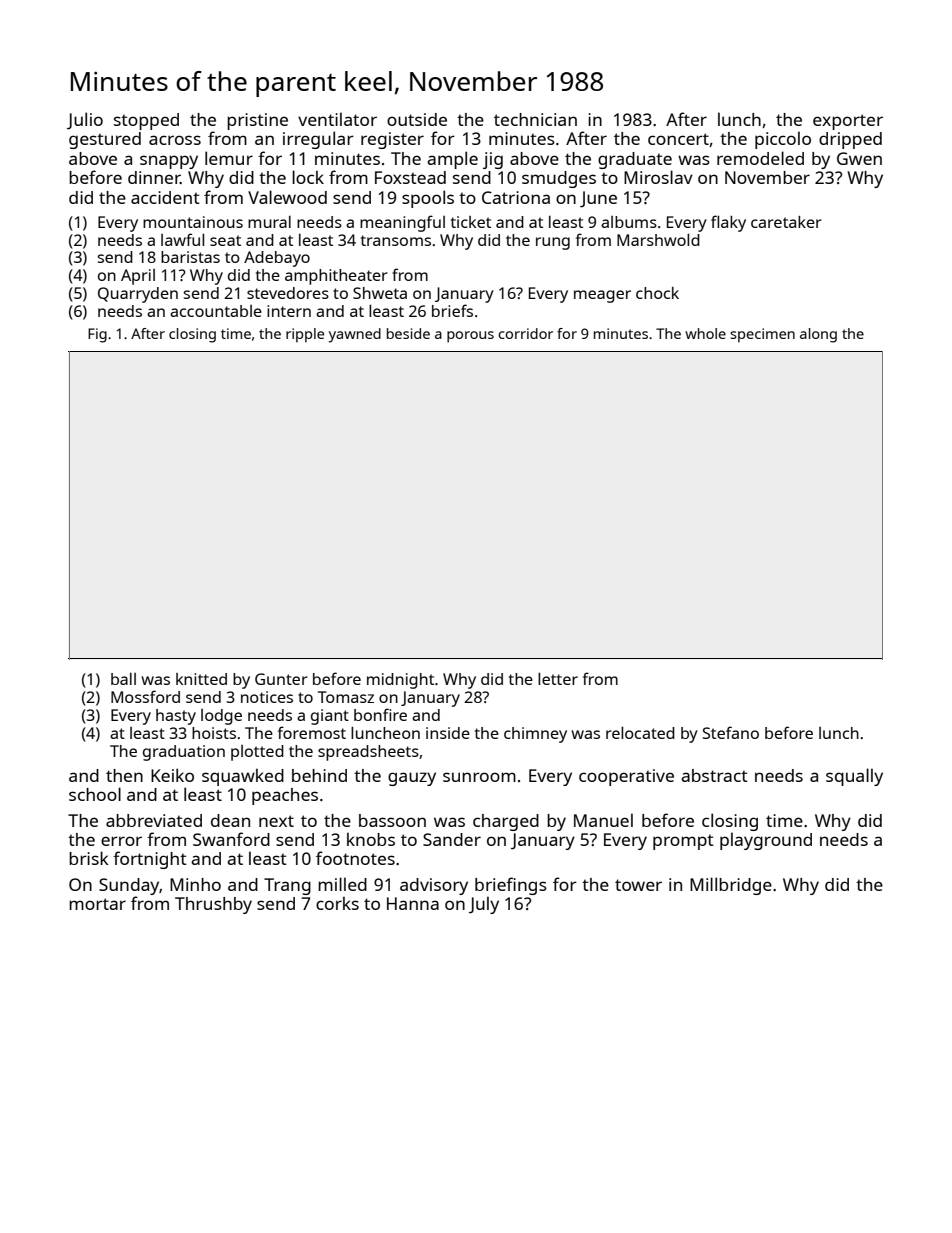 This image has height=1233, width=952. Describe the element at coordinates (558, 678) in the image. I see `letter` at that location.
